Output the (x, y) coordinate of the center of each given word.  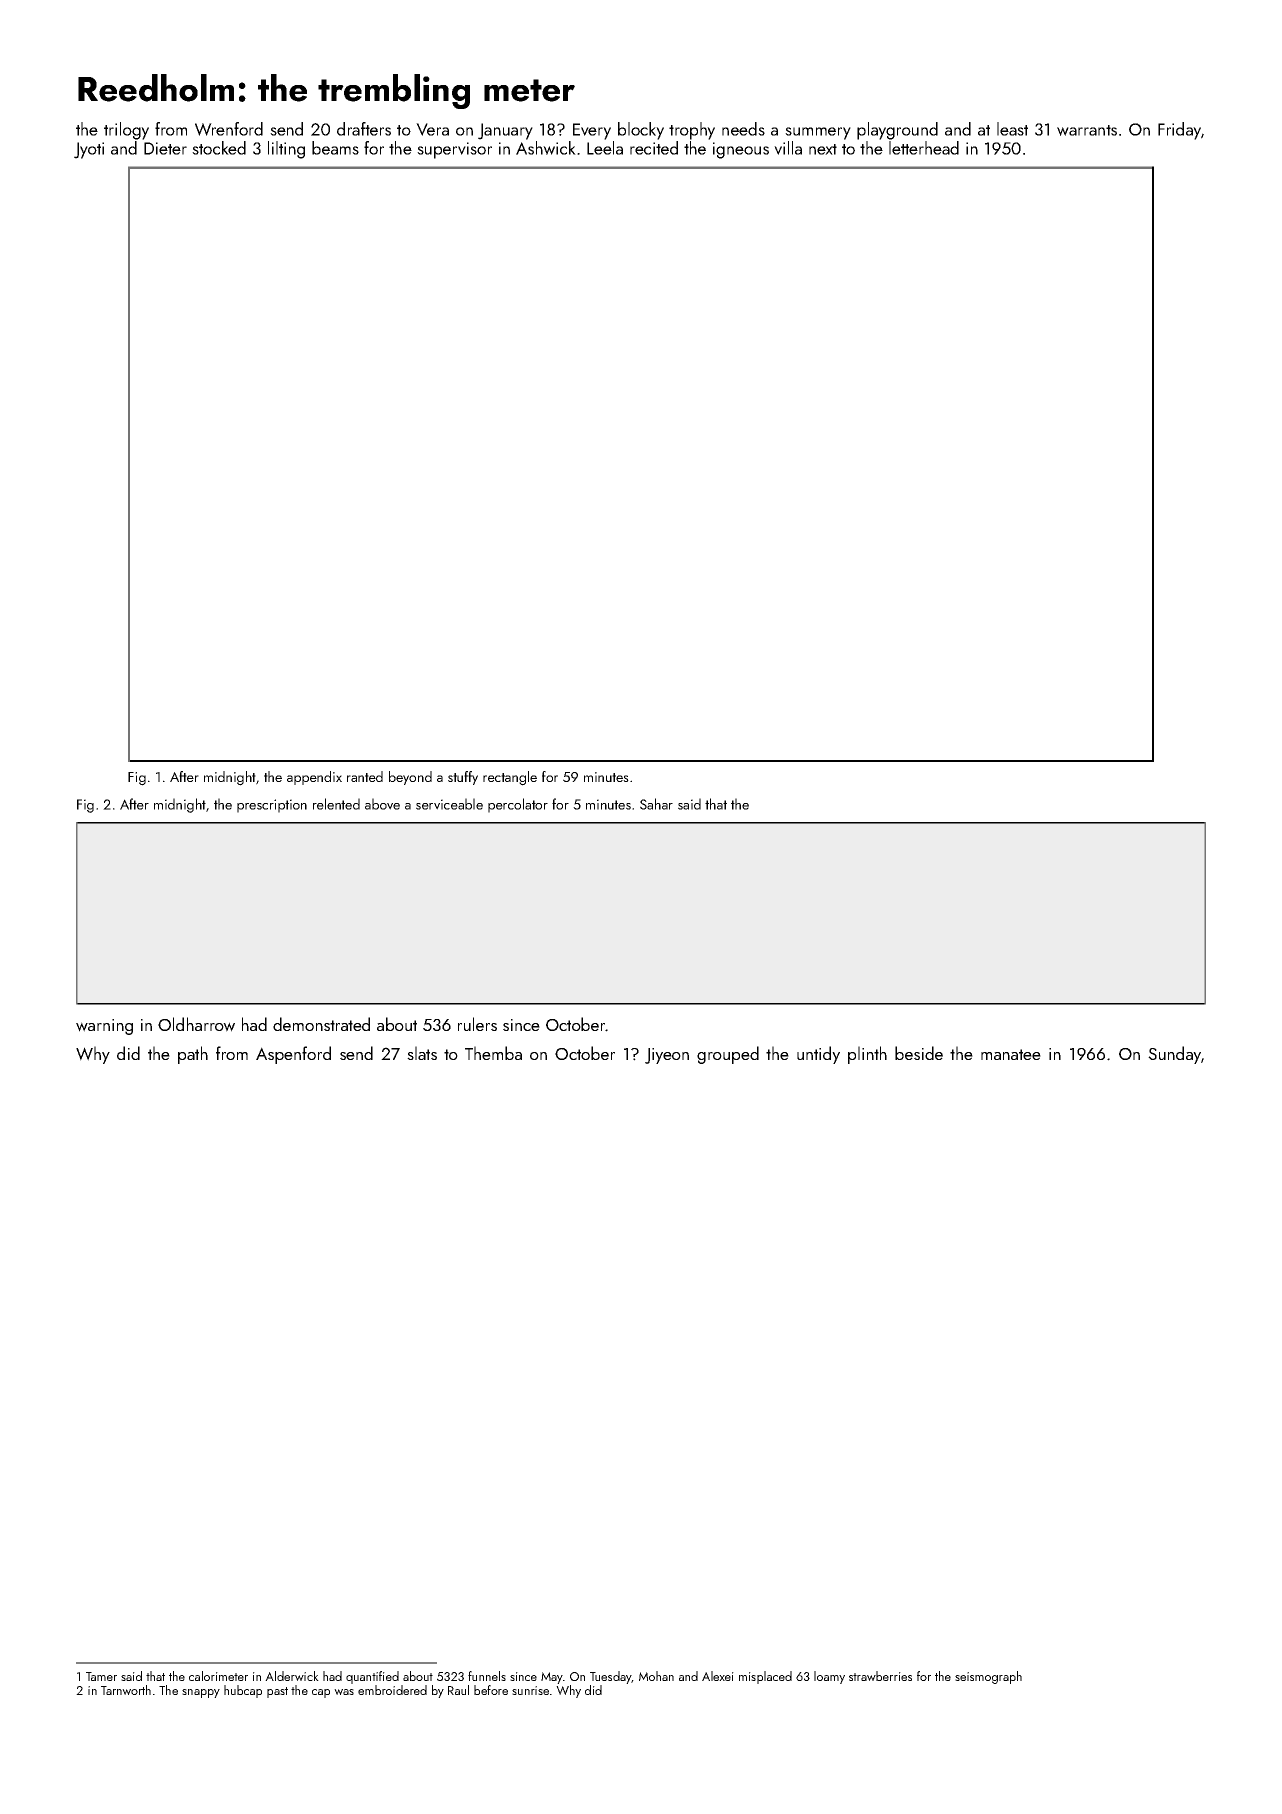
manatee (1011, 1054)
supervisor (454, 150)
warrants (1087, 130)
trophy (692, 131)
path (193, 1055)
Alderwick (292, 1676)
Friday (1180, 131)
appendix (314, 778)
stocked (219, 148)
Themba (493, 1053)
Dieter (165, 148)
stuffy (463, 778)
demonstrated (321, 1024)
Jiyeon (667, 1056)
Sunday (1175, 1055)
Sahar (656, 804)
